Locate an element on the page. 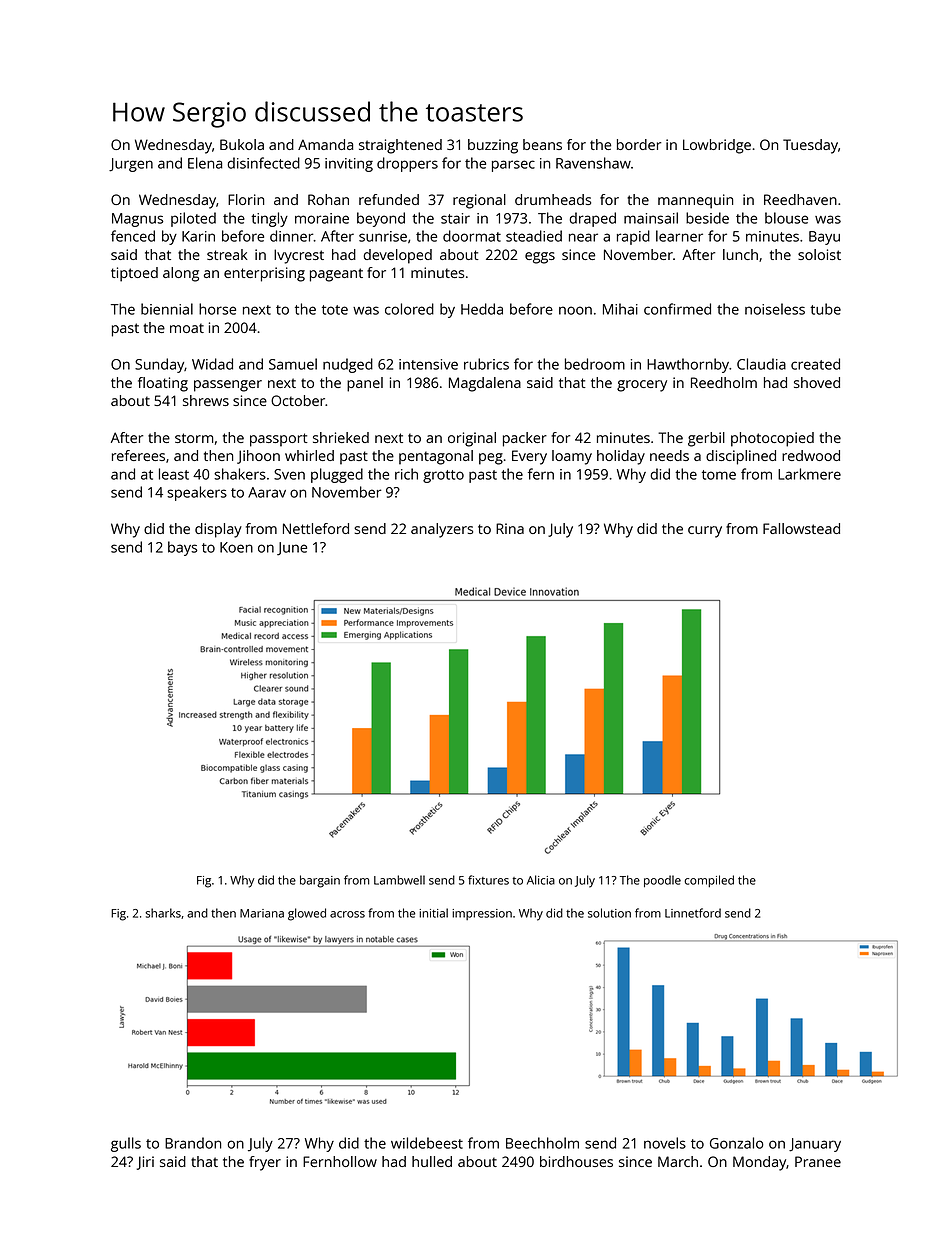  curry is located at coordinates (705, 532).
